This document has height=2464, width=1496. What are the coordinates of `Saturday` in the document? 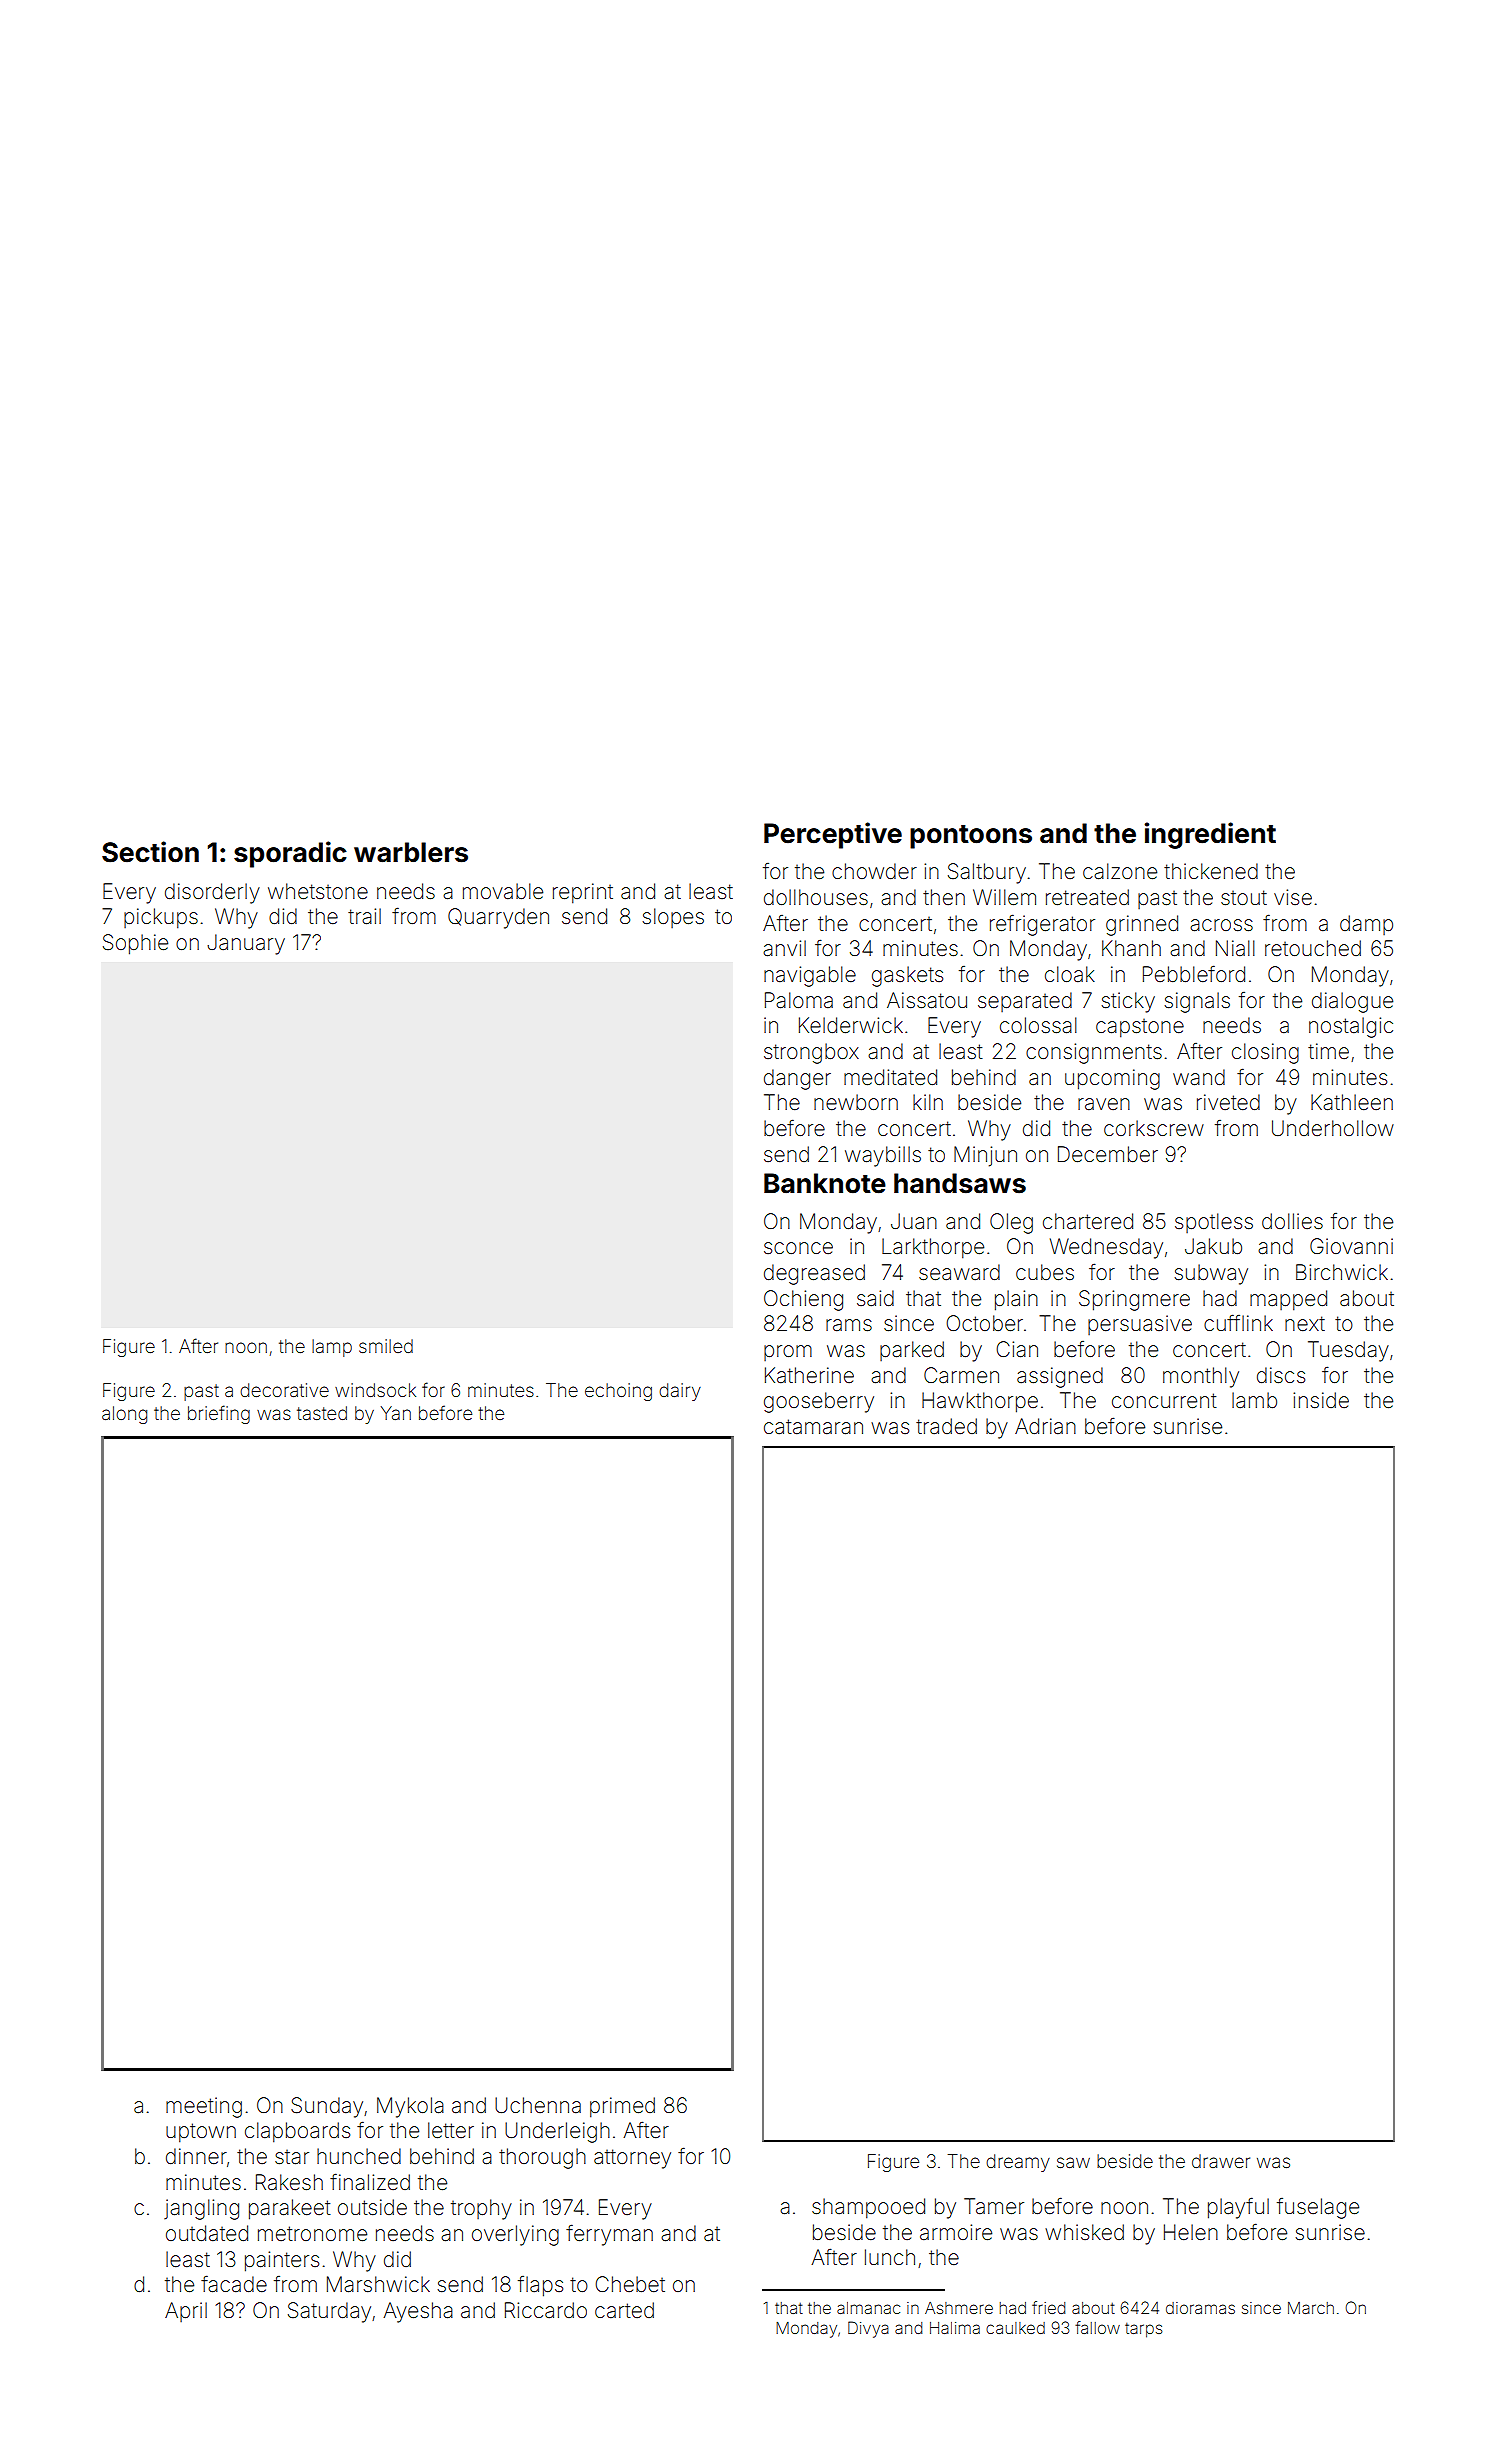 It's located at (329, 2312).
